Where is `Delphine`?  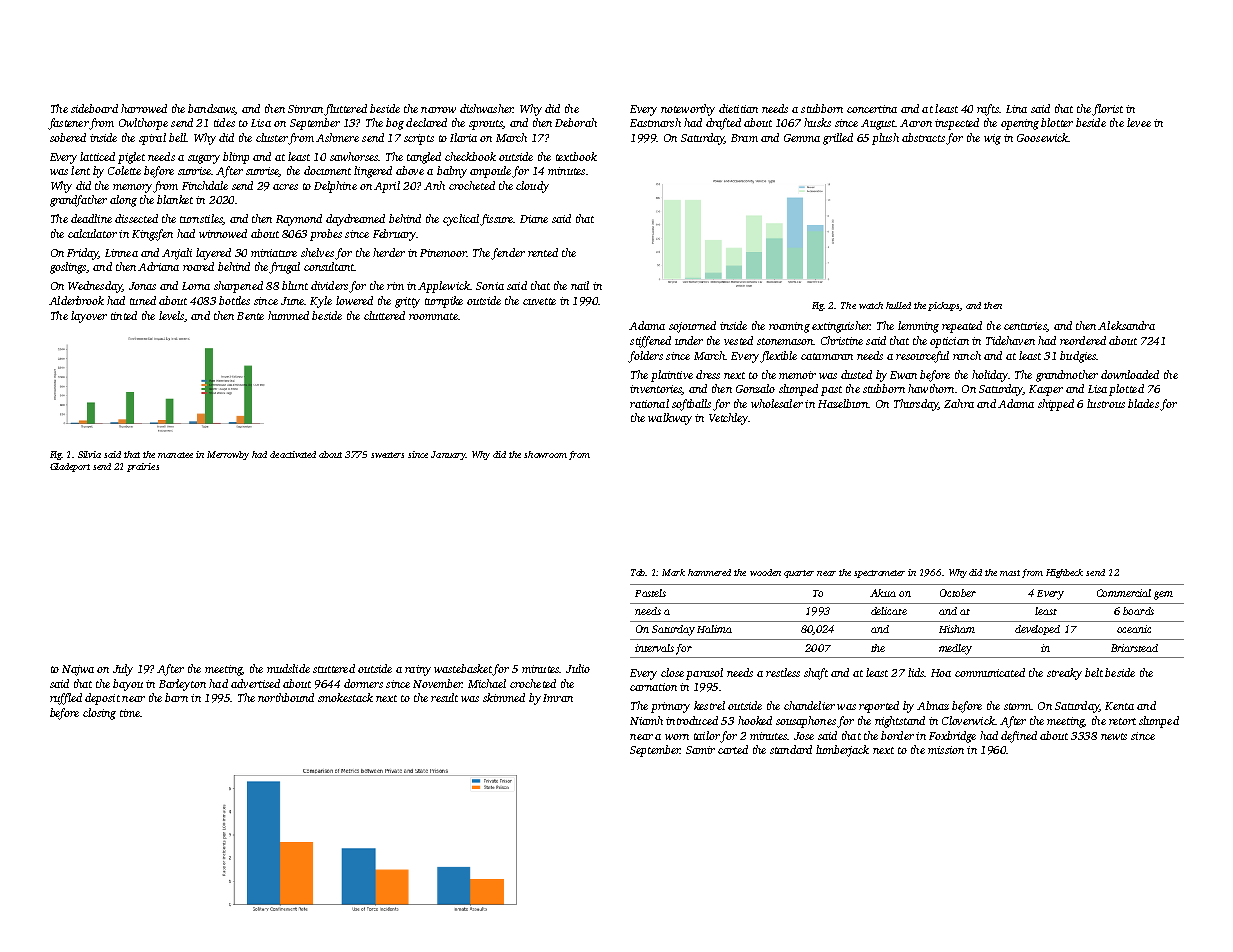
Delphine is located at coordinates (335, 187).
